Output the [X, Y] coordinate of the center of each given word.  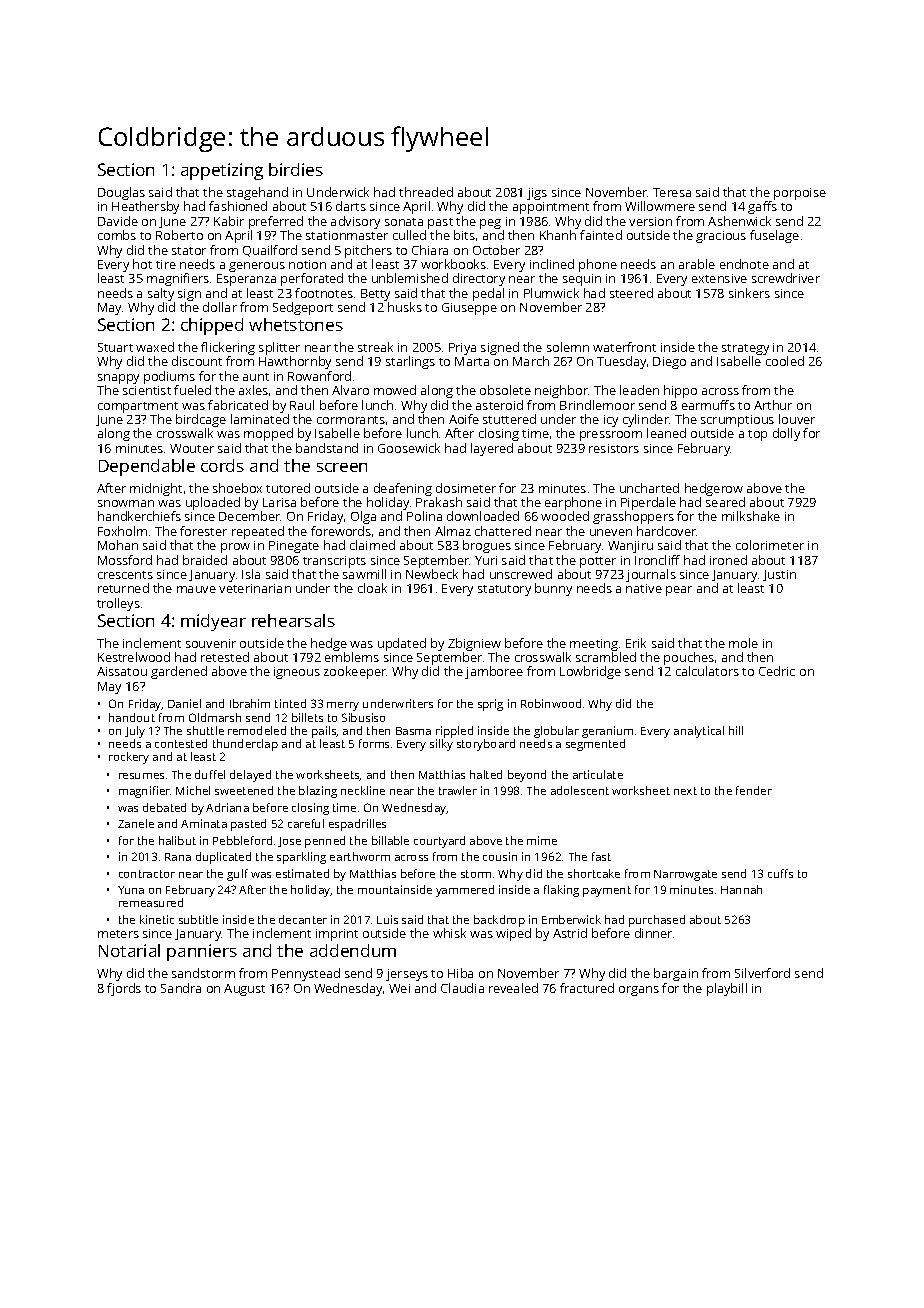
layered [492, 449]
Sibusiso [363, 717]
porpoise [800, 194]
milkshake [751, 516]
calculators [707, 671]
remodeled [257, 730]
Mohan [118, 545]
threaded [426, 192]
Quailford [270, 251]
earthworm [360, 856]
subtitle [198, 919]
